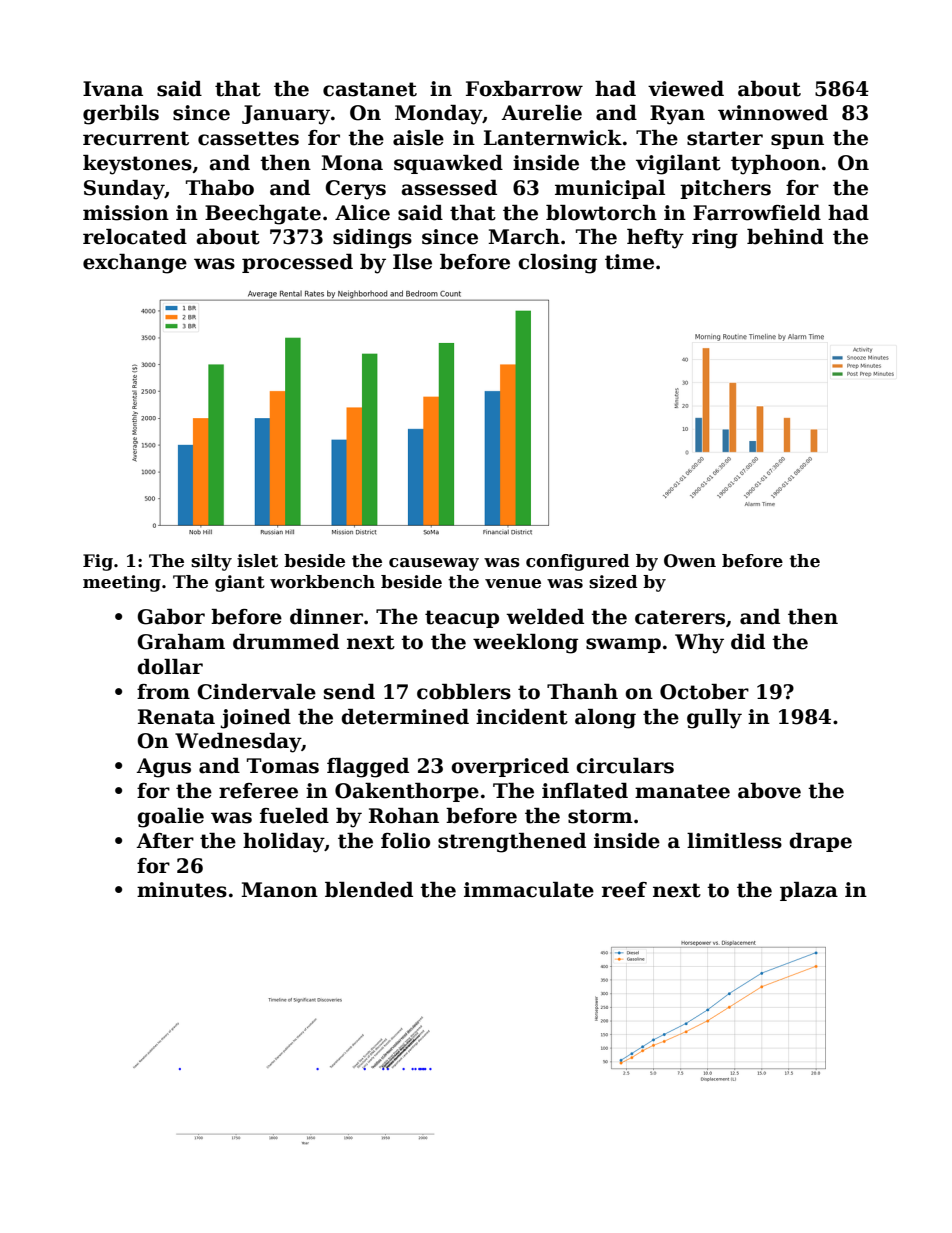  What do you see at coordinates (557, 264) in the screenshot?
I see `closing` at bounding box center [557, 264].
